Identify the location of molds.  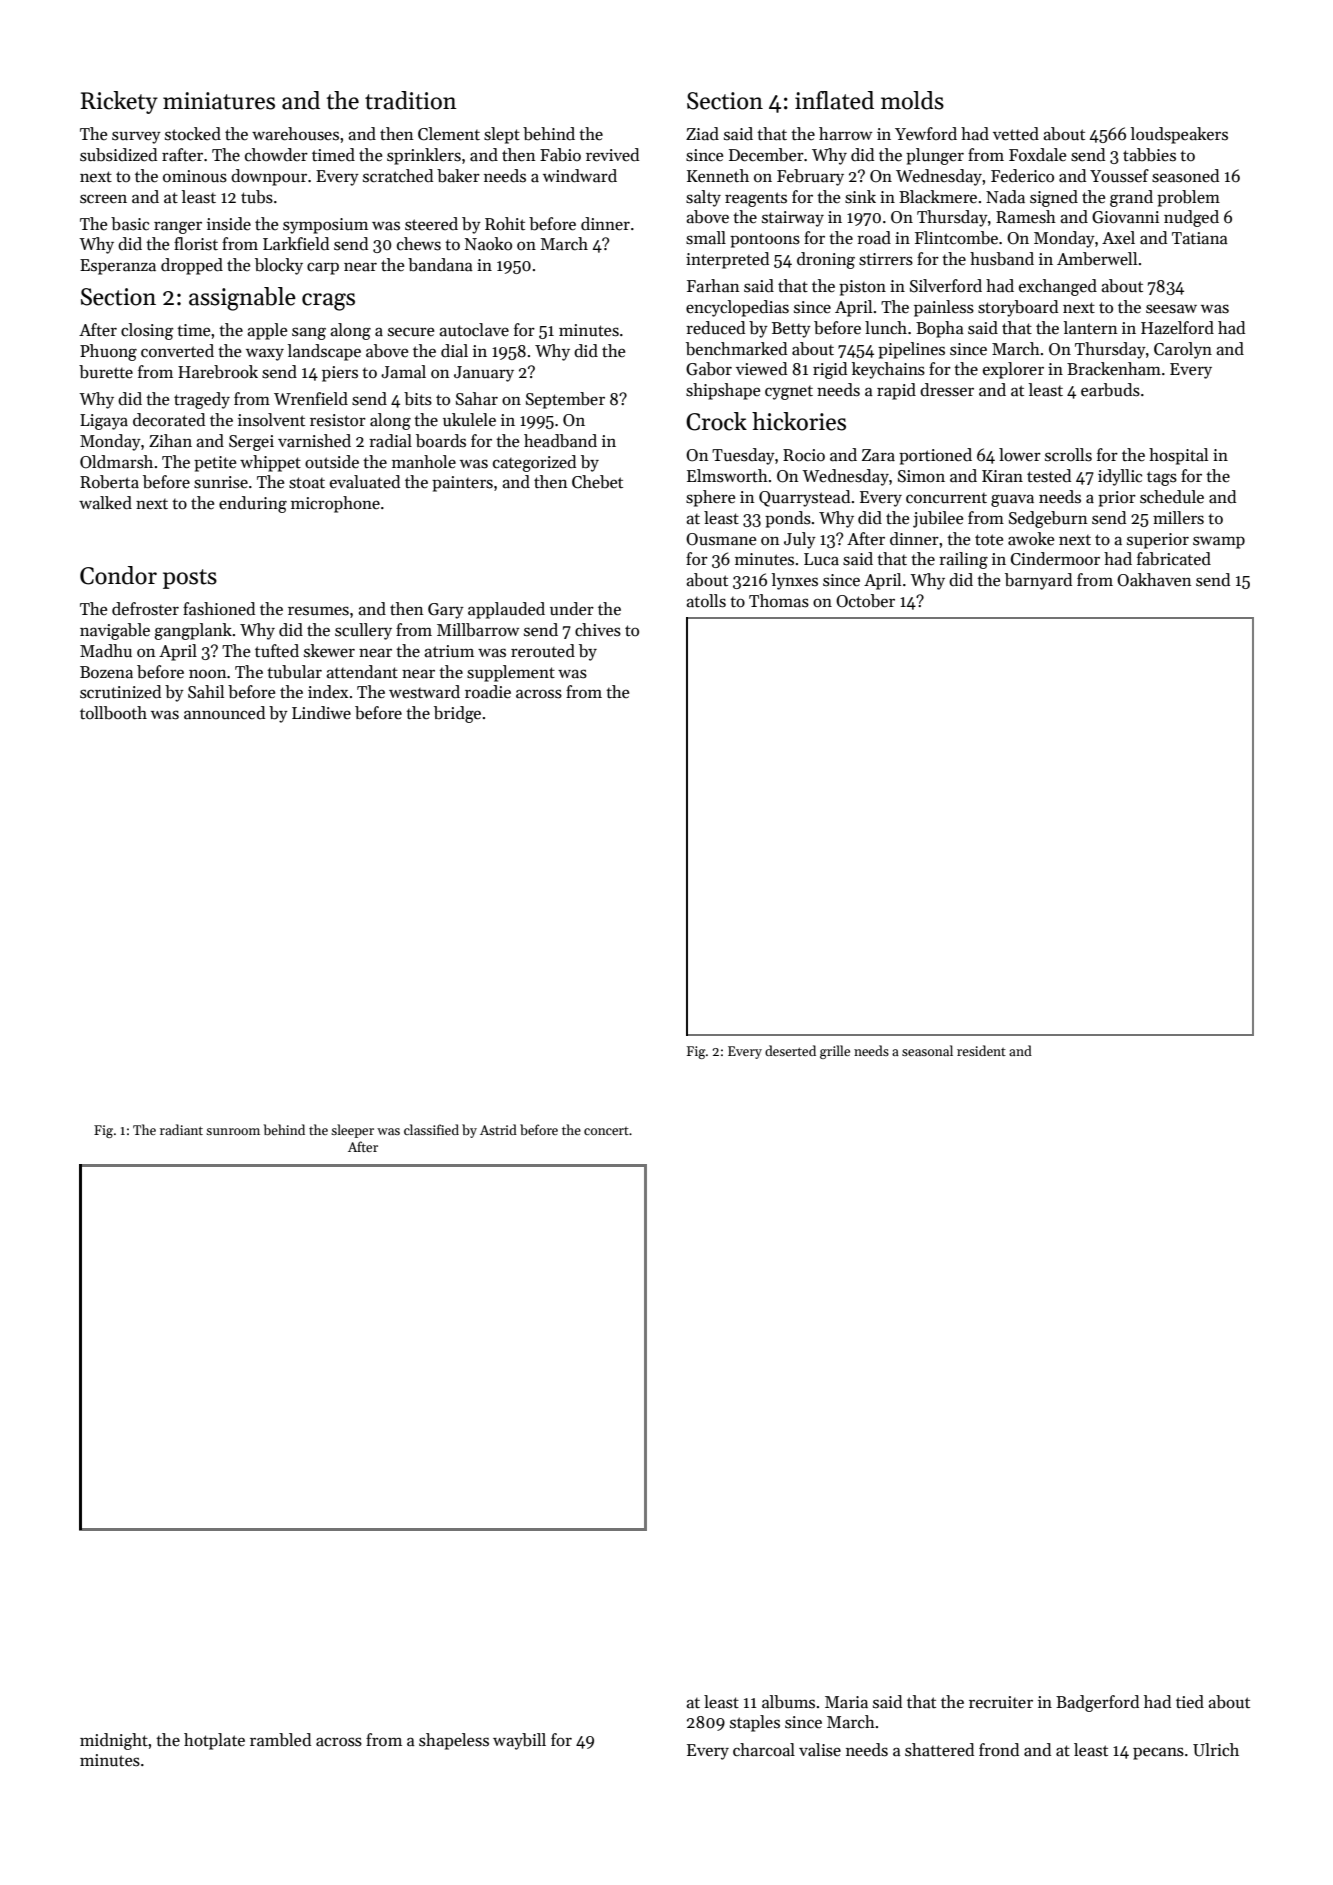
(912, 100).
